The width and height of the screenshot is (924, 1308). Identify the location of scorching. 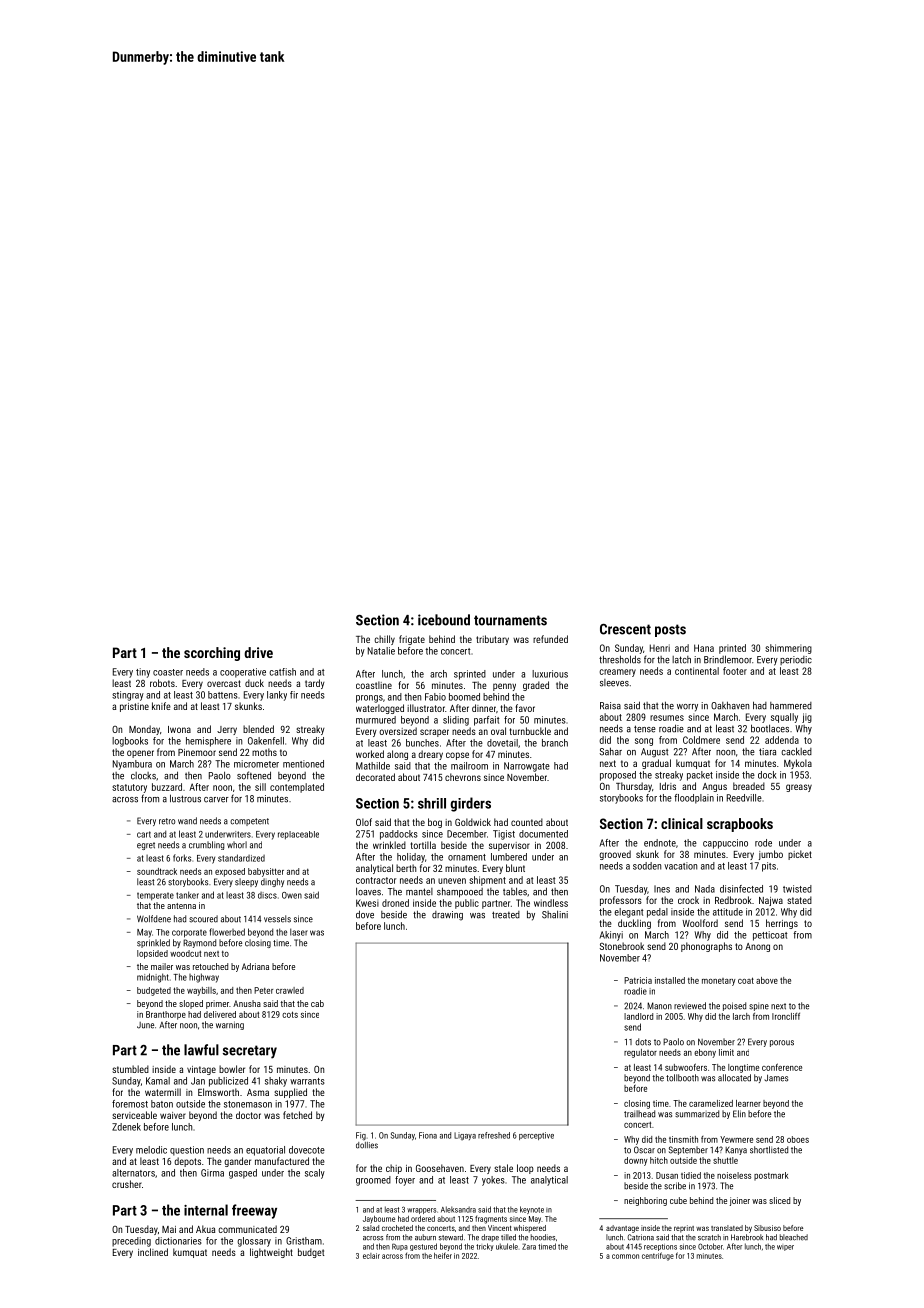
(212, 654).
